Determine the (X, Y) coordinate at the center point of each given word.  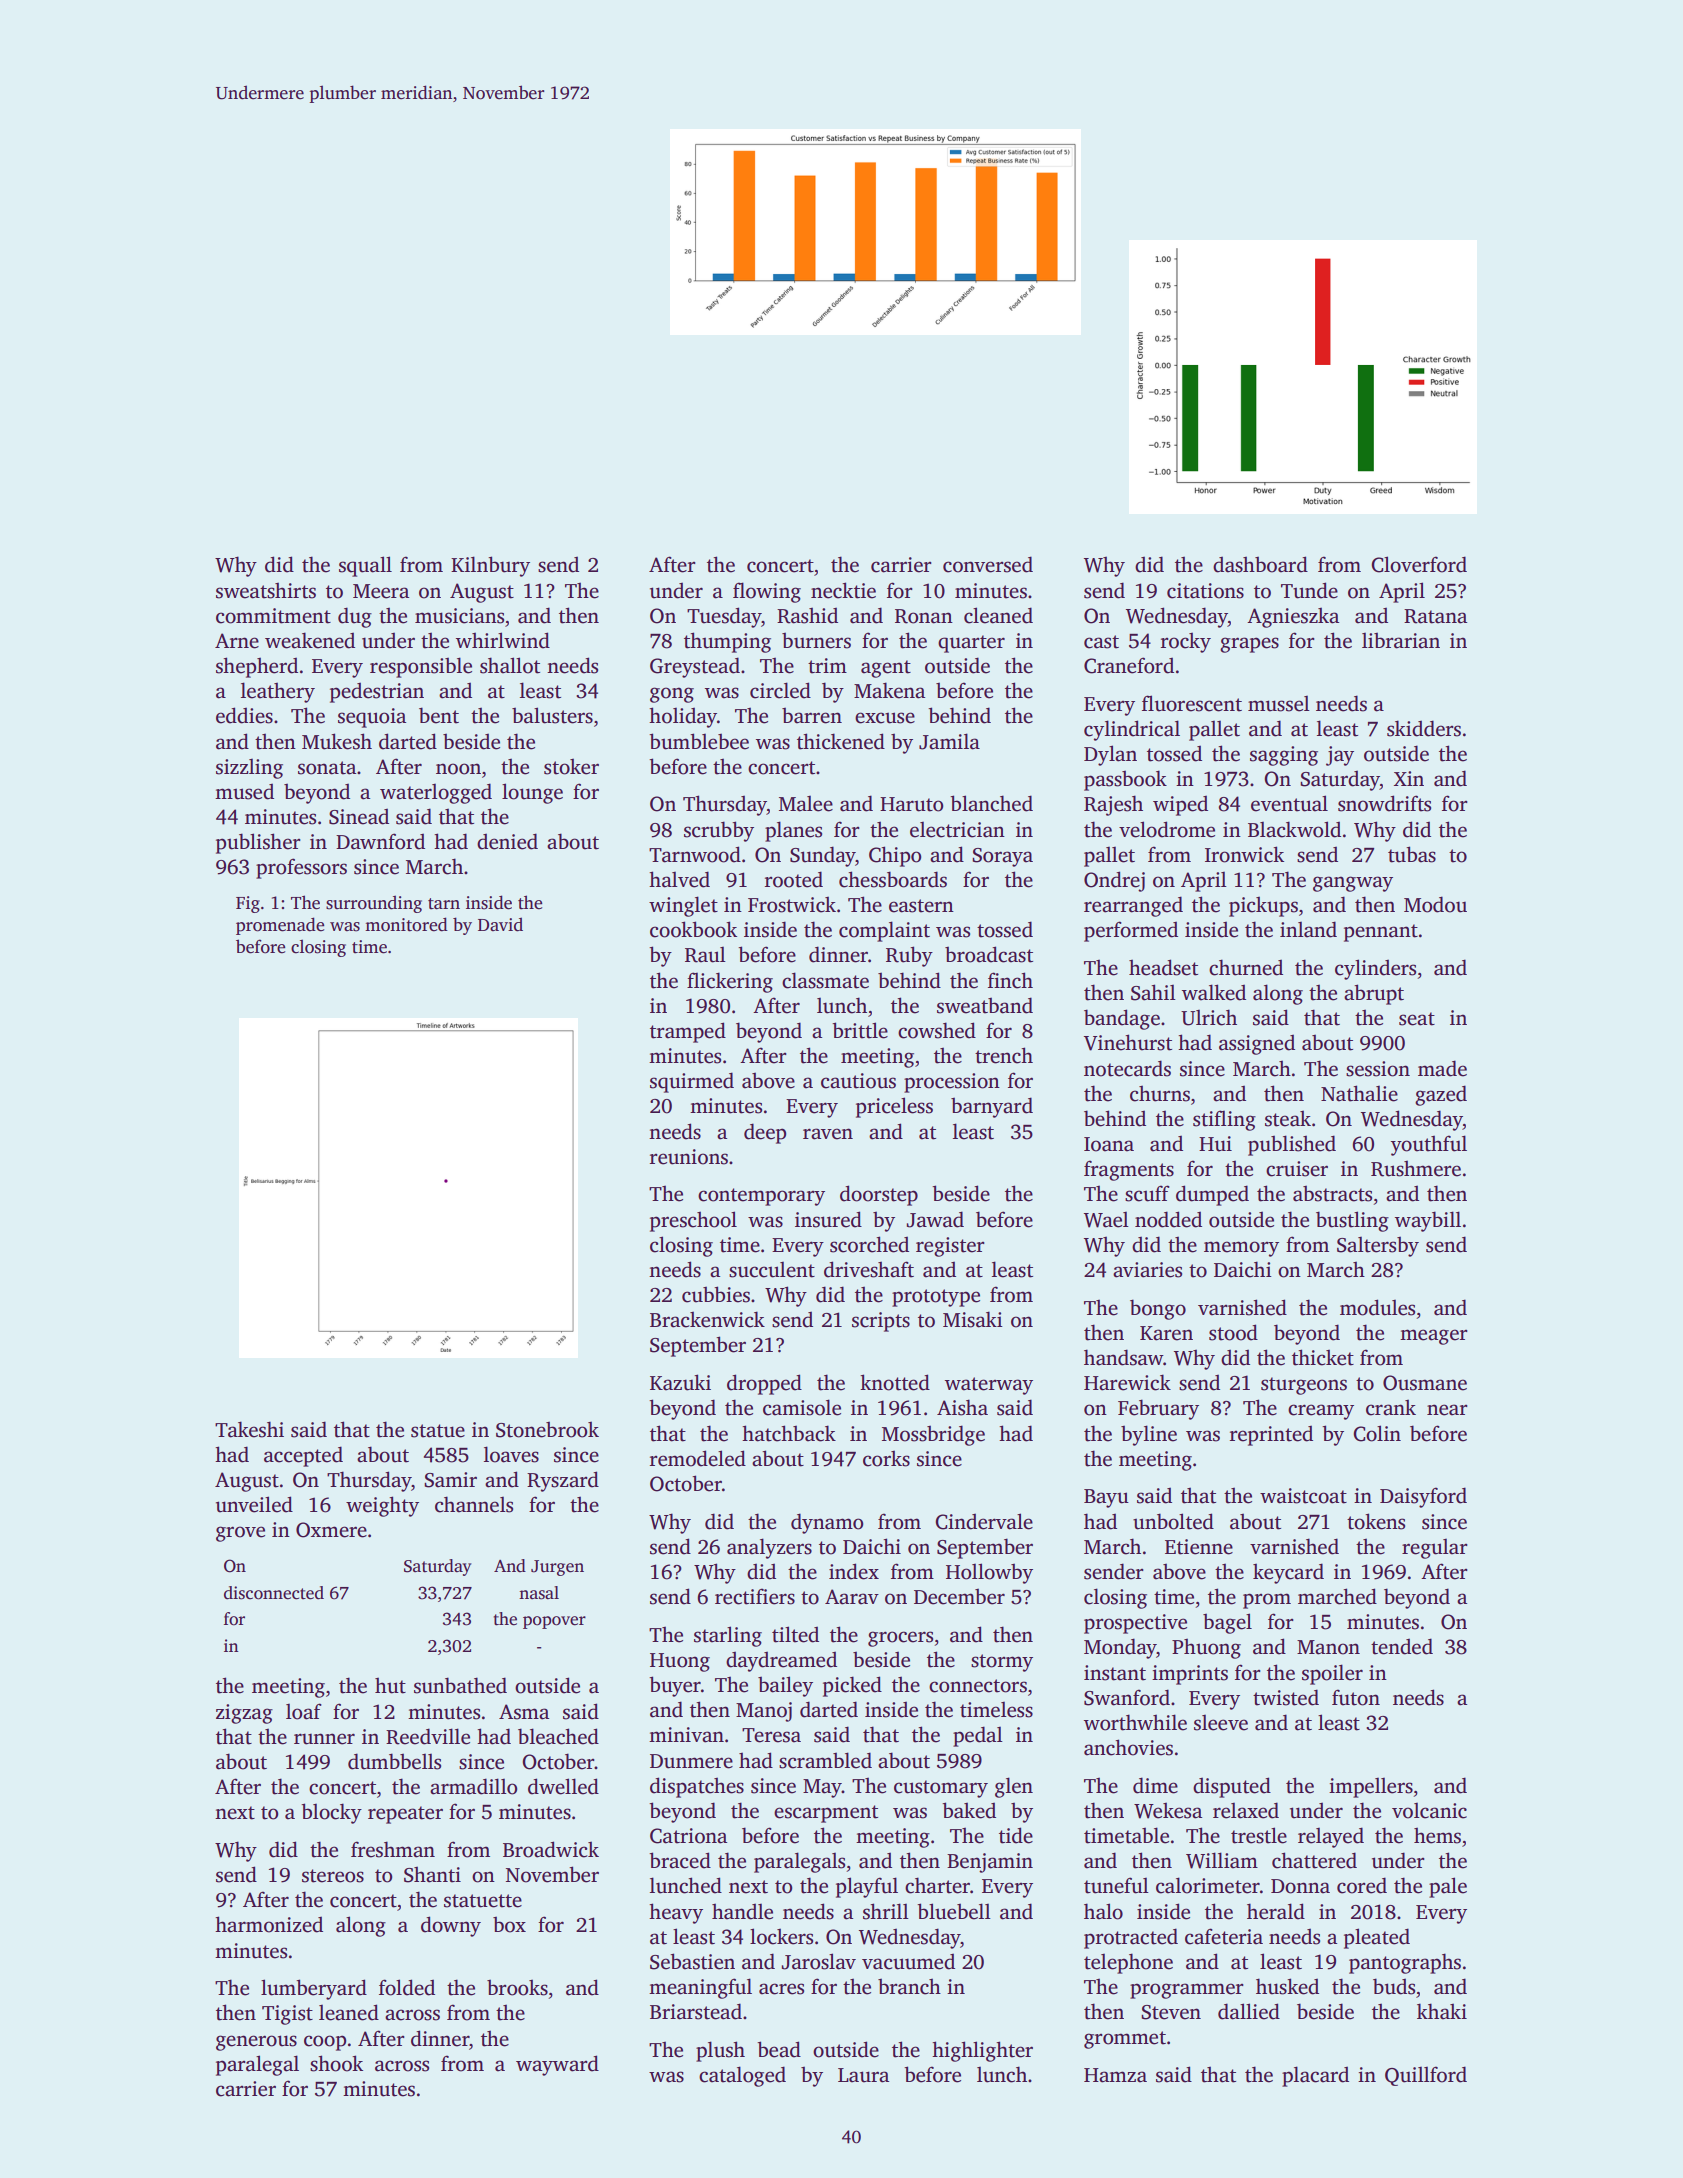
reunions (689, 1157)
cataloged (742, 2076)
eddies (244, 715)
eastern (921, 906)
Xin (1409, 778)
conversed (988, 564)
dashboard (1260, 564)
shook (336, 2063)
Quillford (1426, 2076)
